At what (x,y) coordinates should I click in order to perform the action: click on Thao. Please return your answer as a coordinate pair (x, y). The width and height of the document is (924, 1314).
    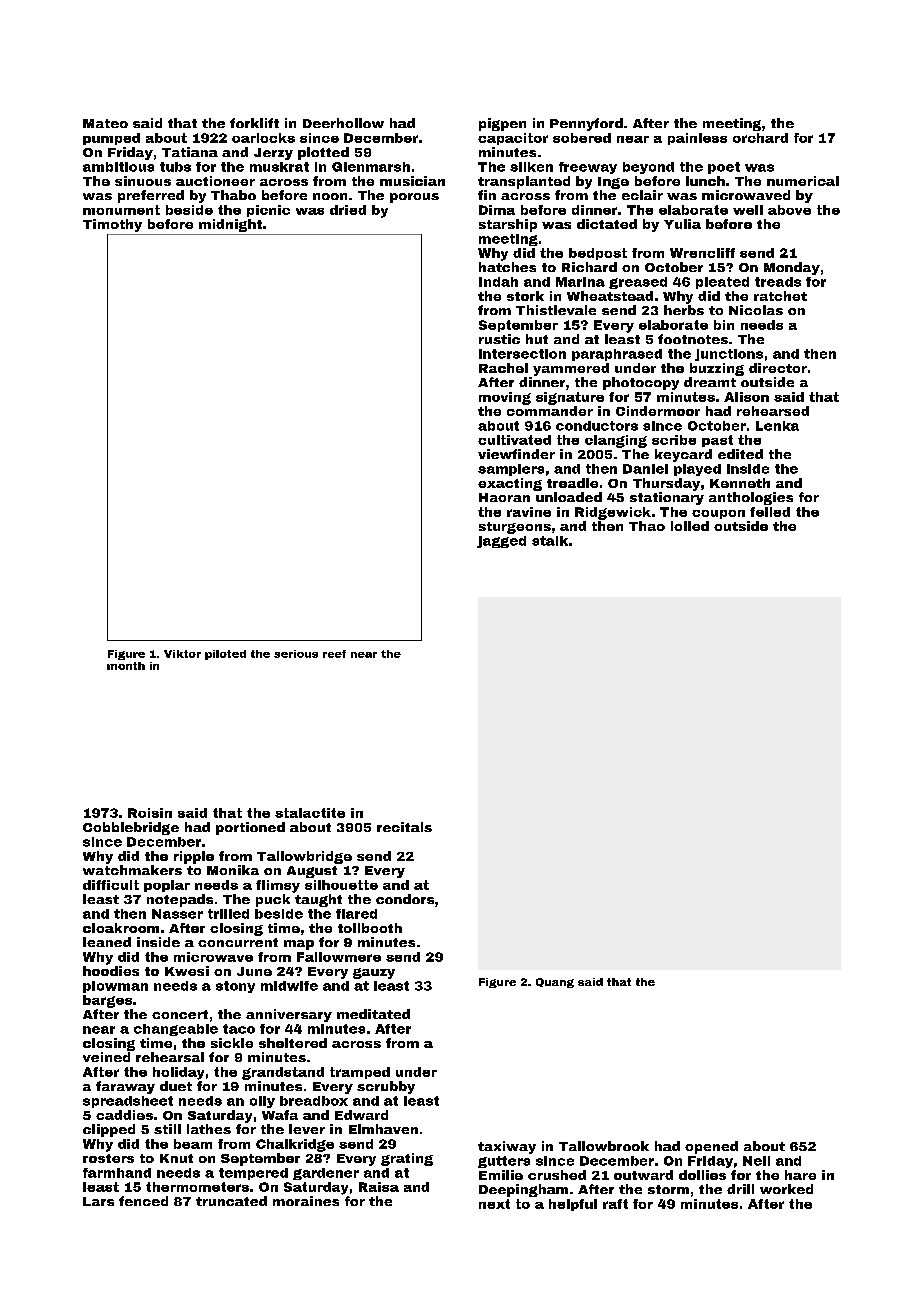
    Looking at the image, I should click on (647, 526).
